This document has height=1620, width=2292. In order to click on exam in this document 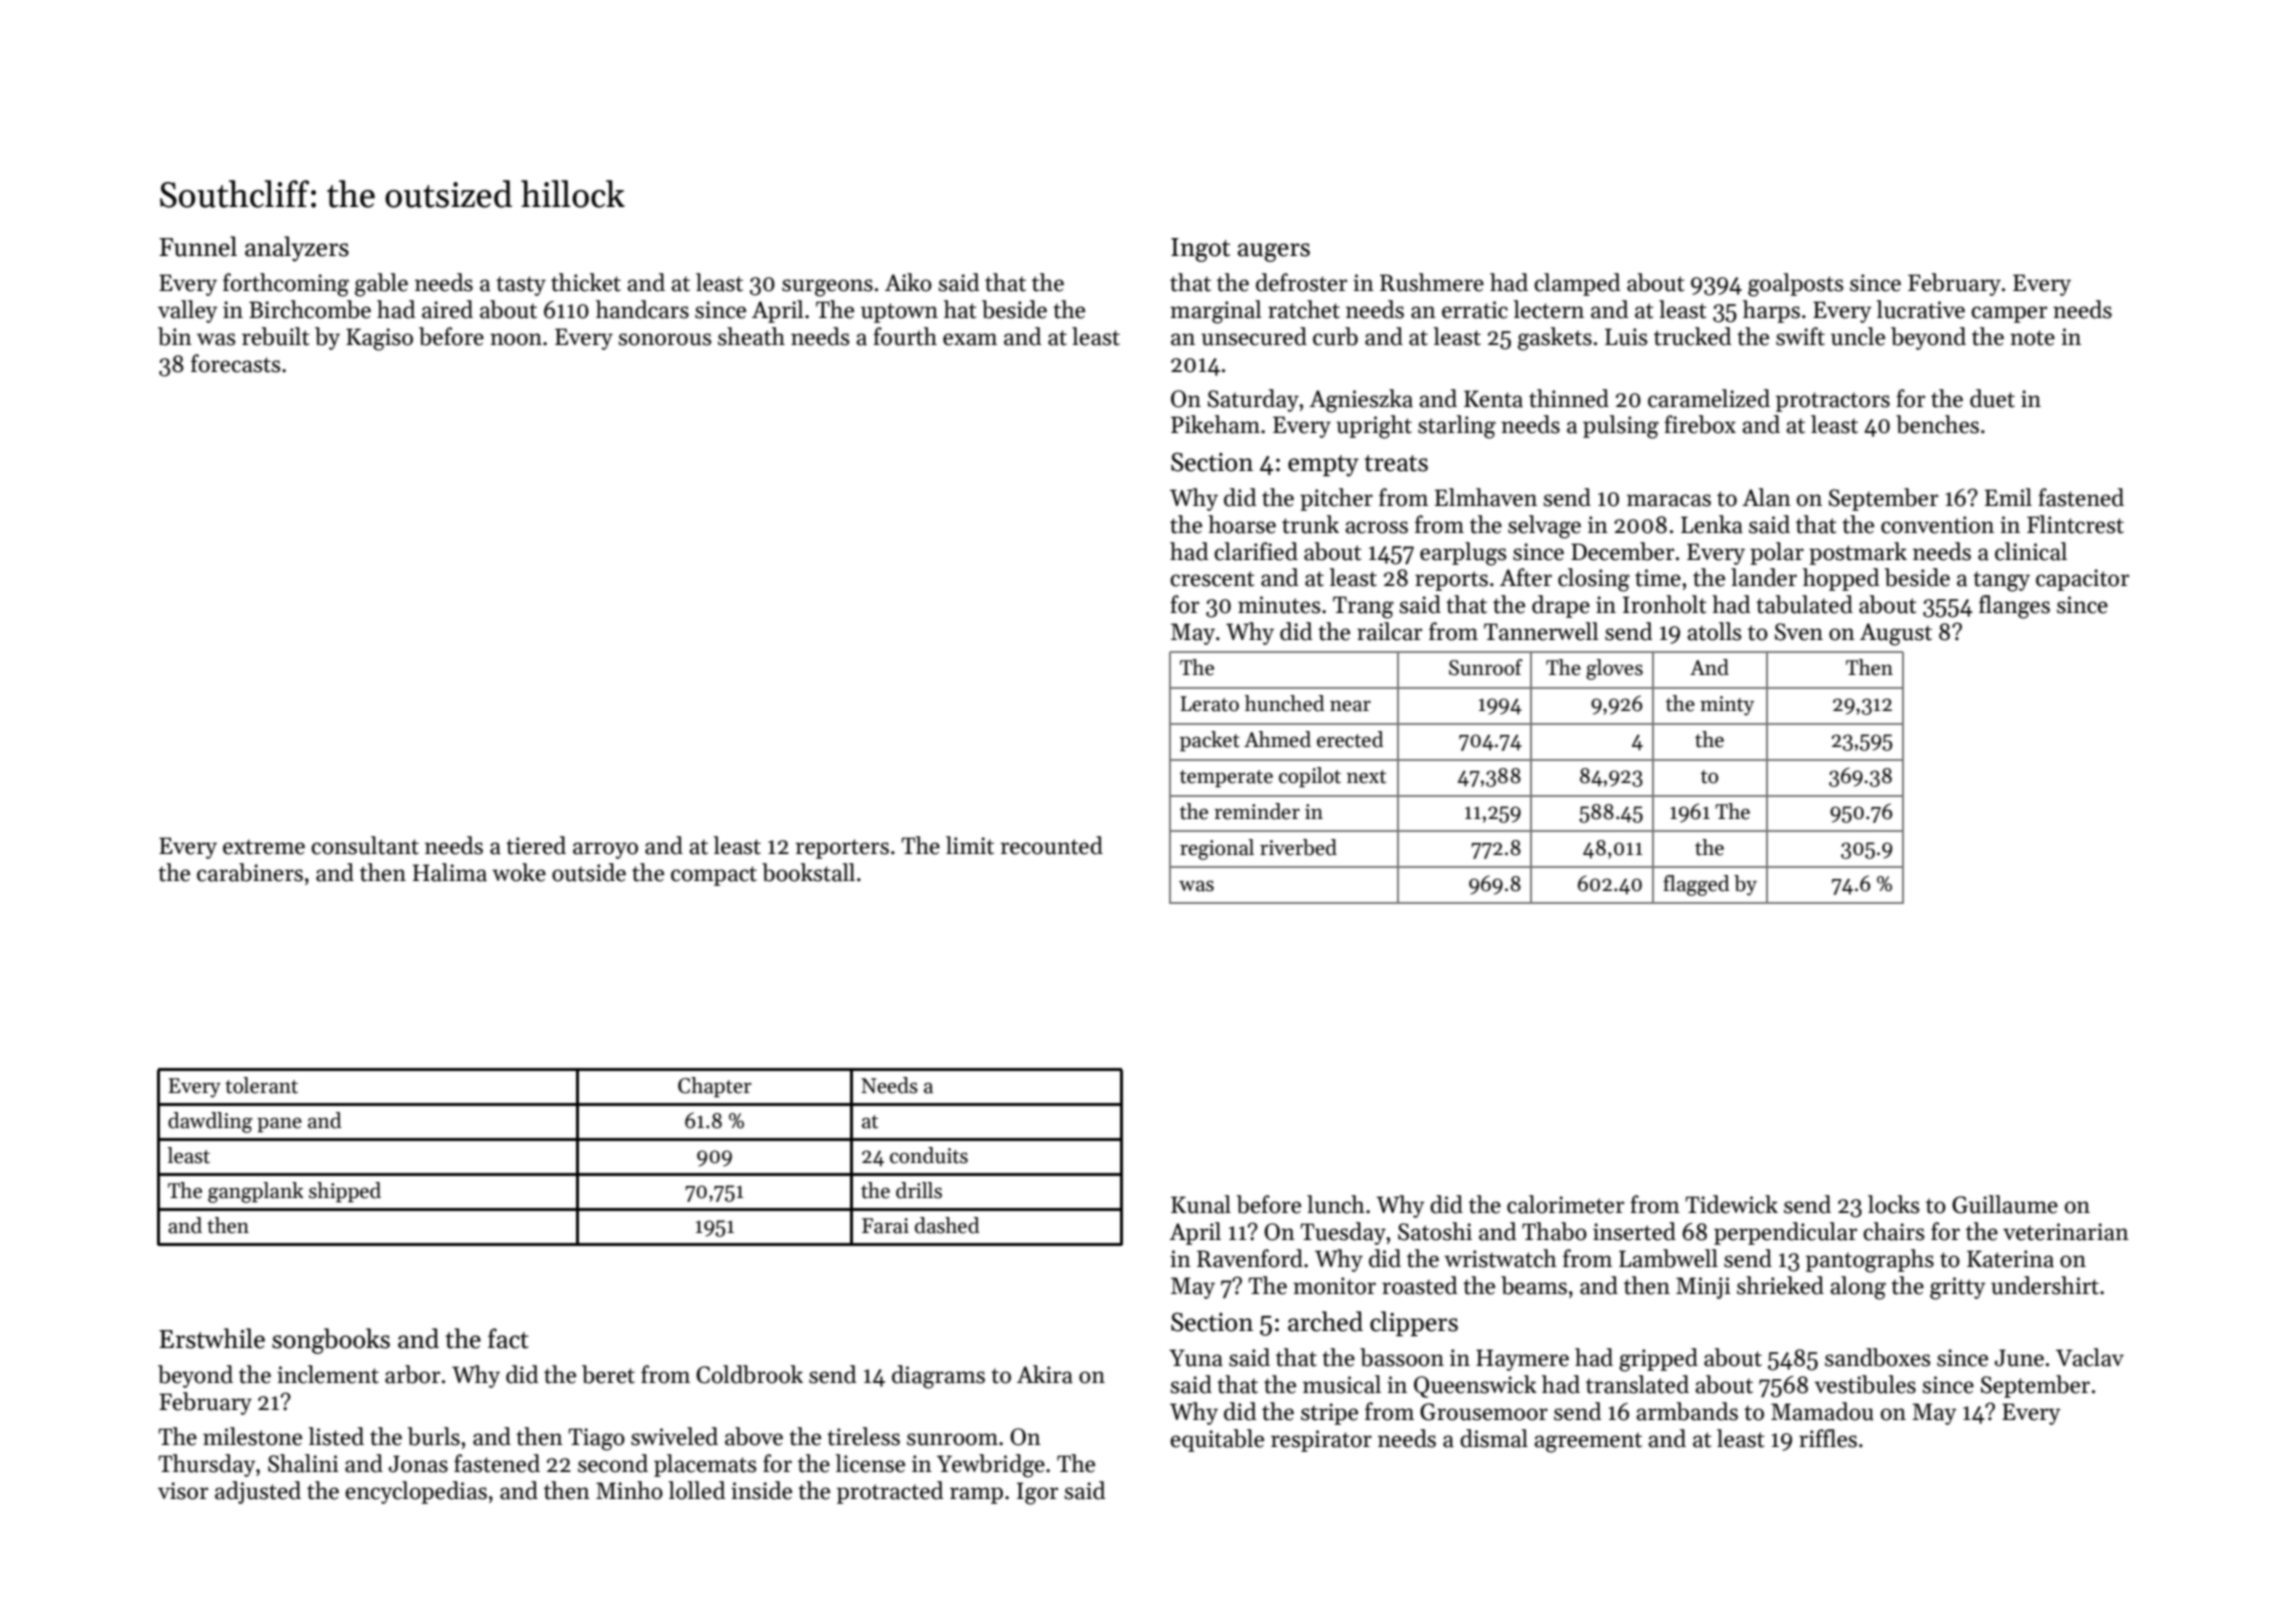, I will do `click(970, 339)`.
